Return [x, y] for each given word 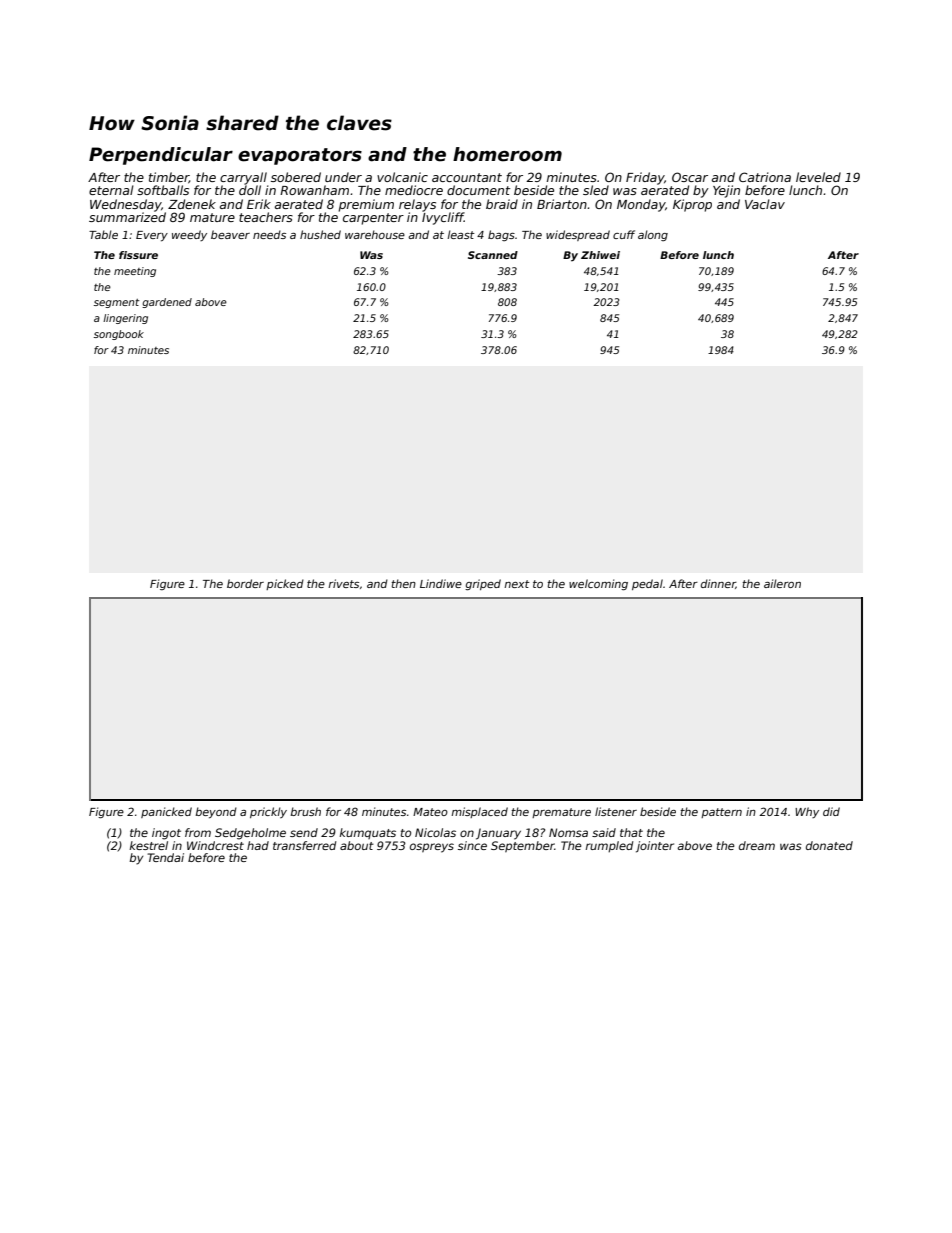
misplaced [479, 812]
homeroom [507, 154]
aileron [782, 583]
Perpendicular [161, 156]
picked [285, 584]
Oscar [690, 177]
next [517, 584]
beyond [216, 812]
